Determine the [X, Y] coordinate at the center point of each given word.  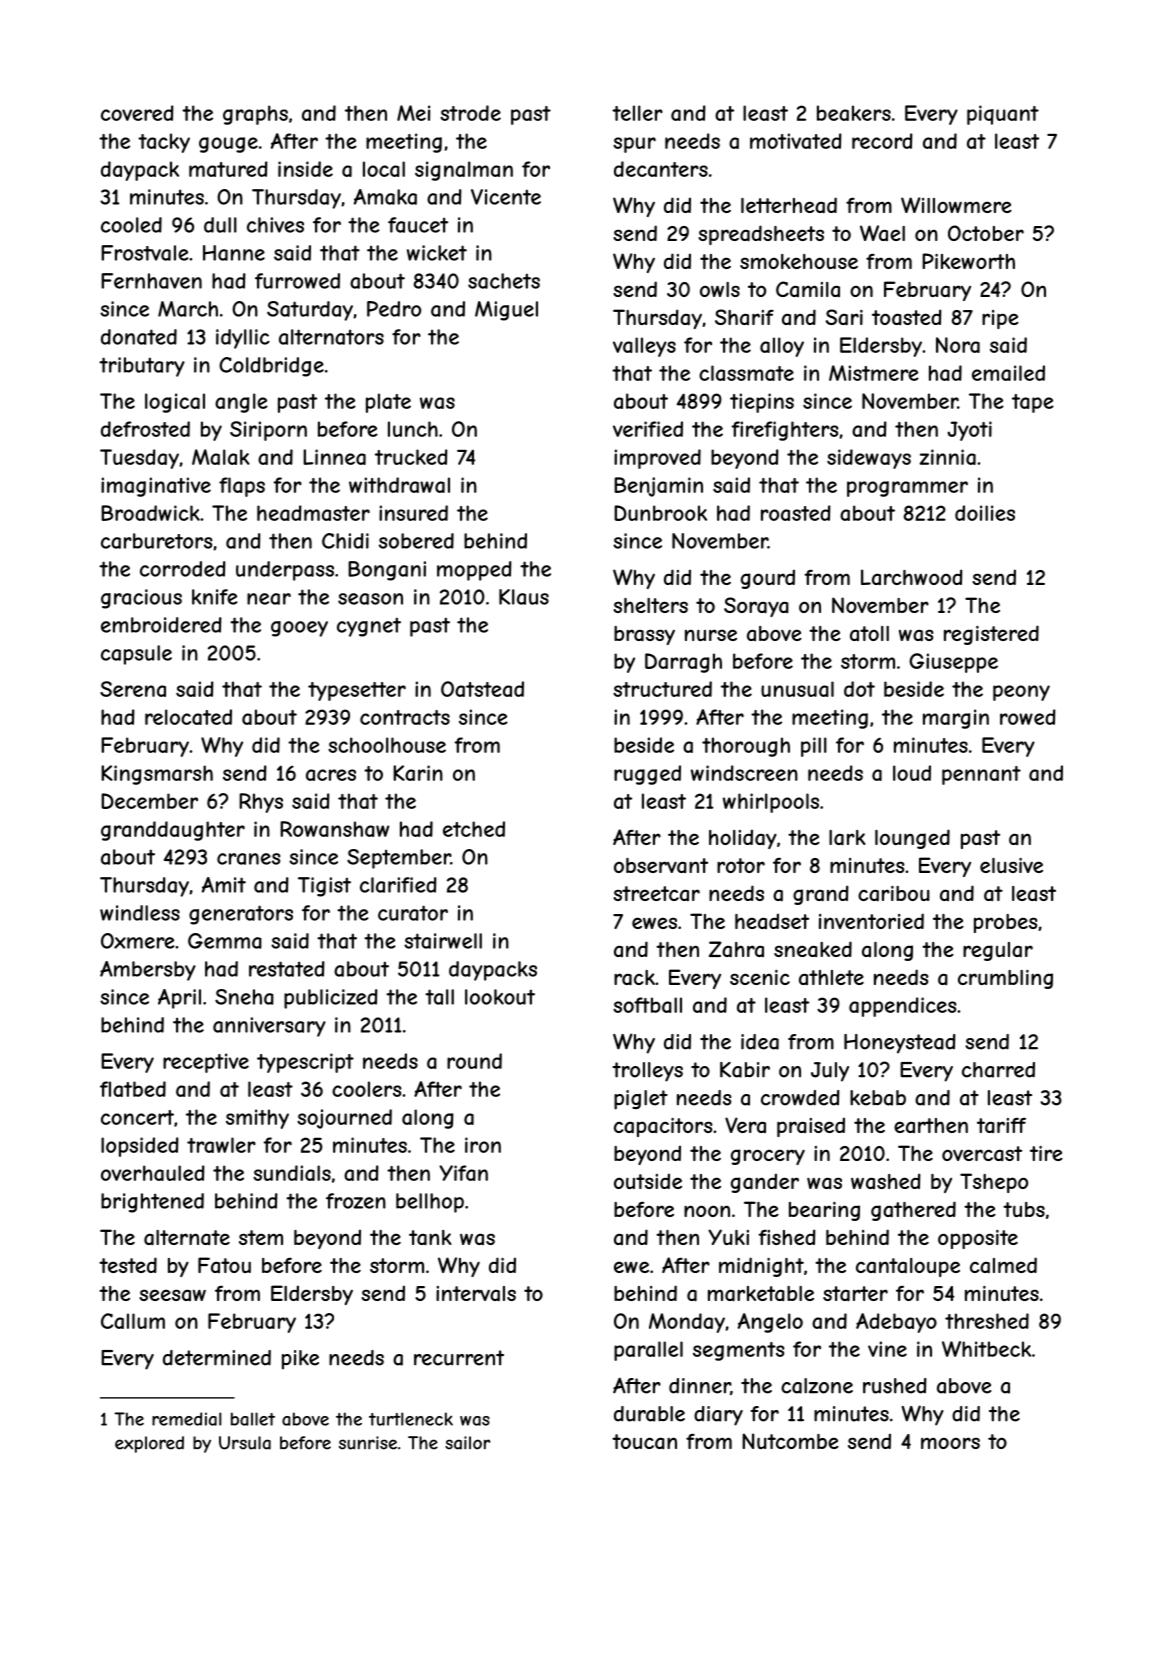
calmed [1003, 1265]
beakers [854, 113]
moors [950, 1443]
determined [217, 1358]
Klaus [524, 597]
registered [991, 635]
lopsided [140, 1147]
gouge [228, 145]
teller [637, 113]
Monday [687, 1323]
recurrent [459, 1358]
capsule [136, 655]
